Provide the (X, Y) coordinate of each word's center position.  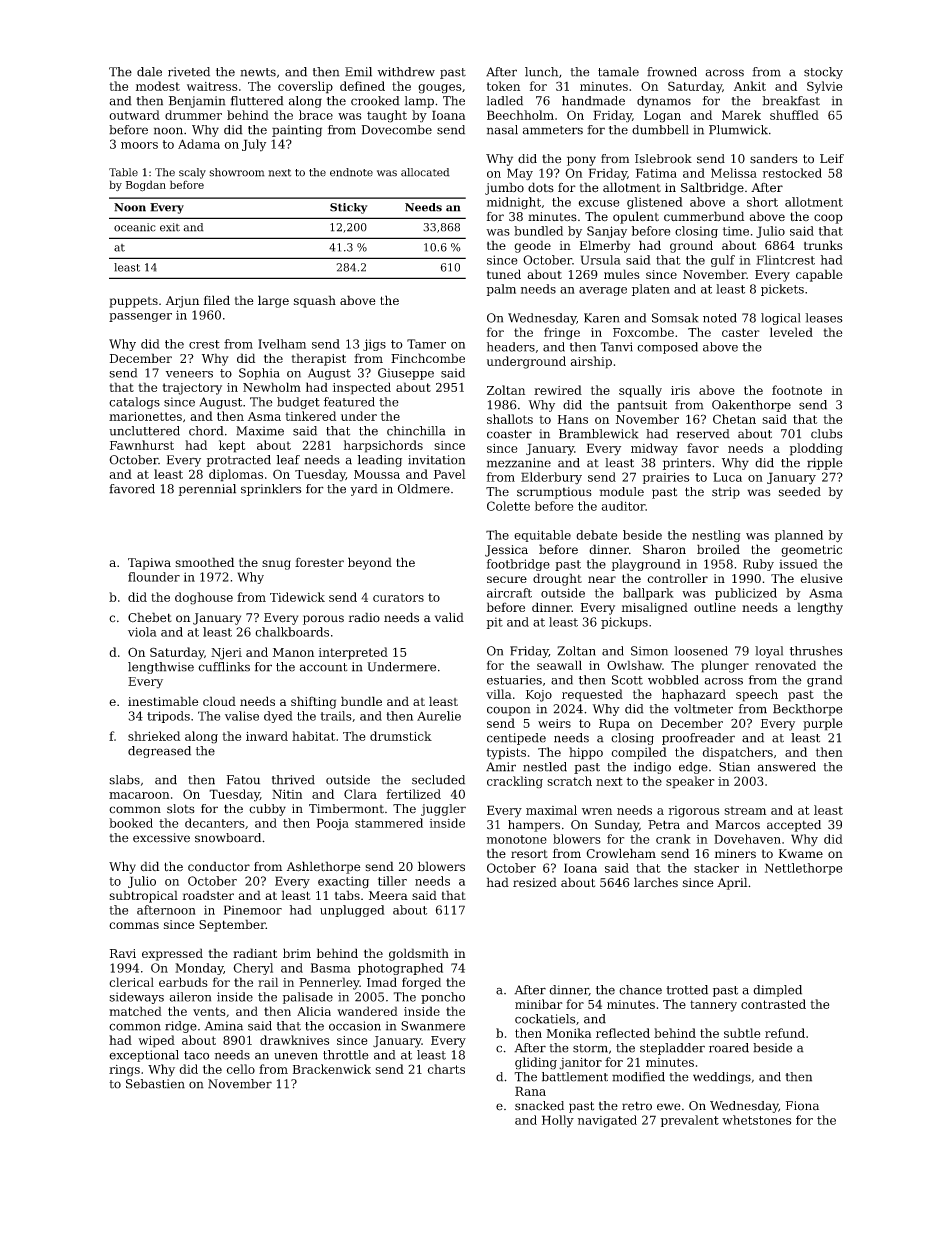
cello (240, 1069)
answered (787, 767)
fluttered (257, 101)
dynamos (664, 102)
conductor (219, 866)
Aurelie (439, 716)
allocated (425, 172)
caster (741, 332)
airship (591, 362)
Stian (734, 767)
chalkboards (292, 632)
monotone (517, 839)
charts (446, 1069)
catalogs (134, 403)
